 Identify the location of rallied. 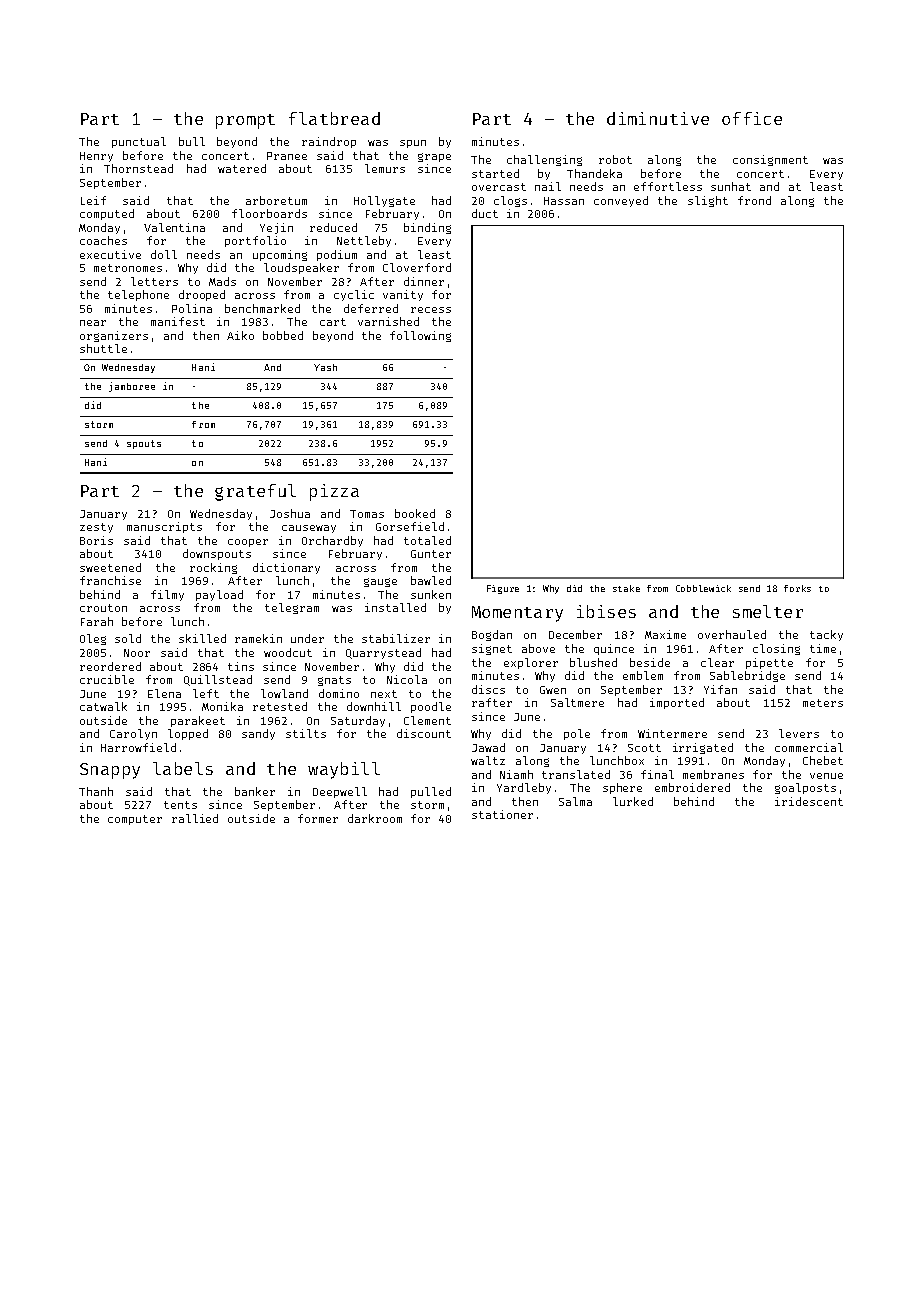
(195, 818).
